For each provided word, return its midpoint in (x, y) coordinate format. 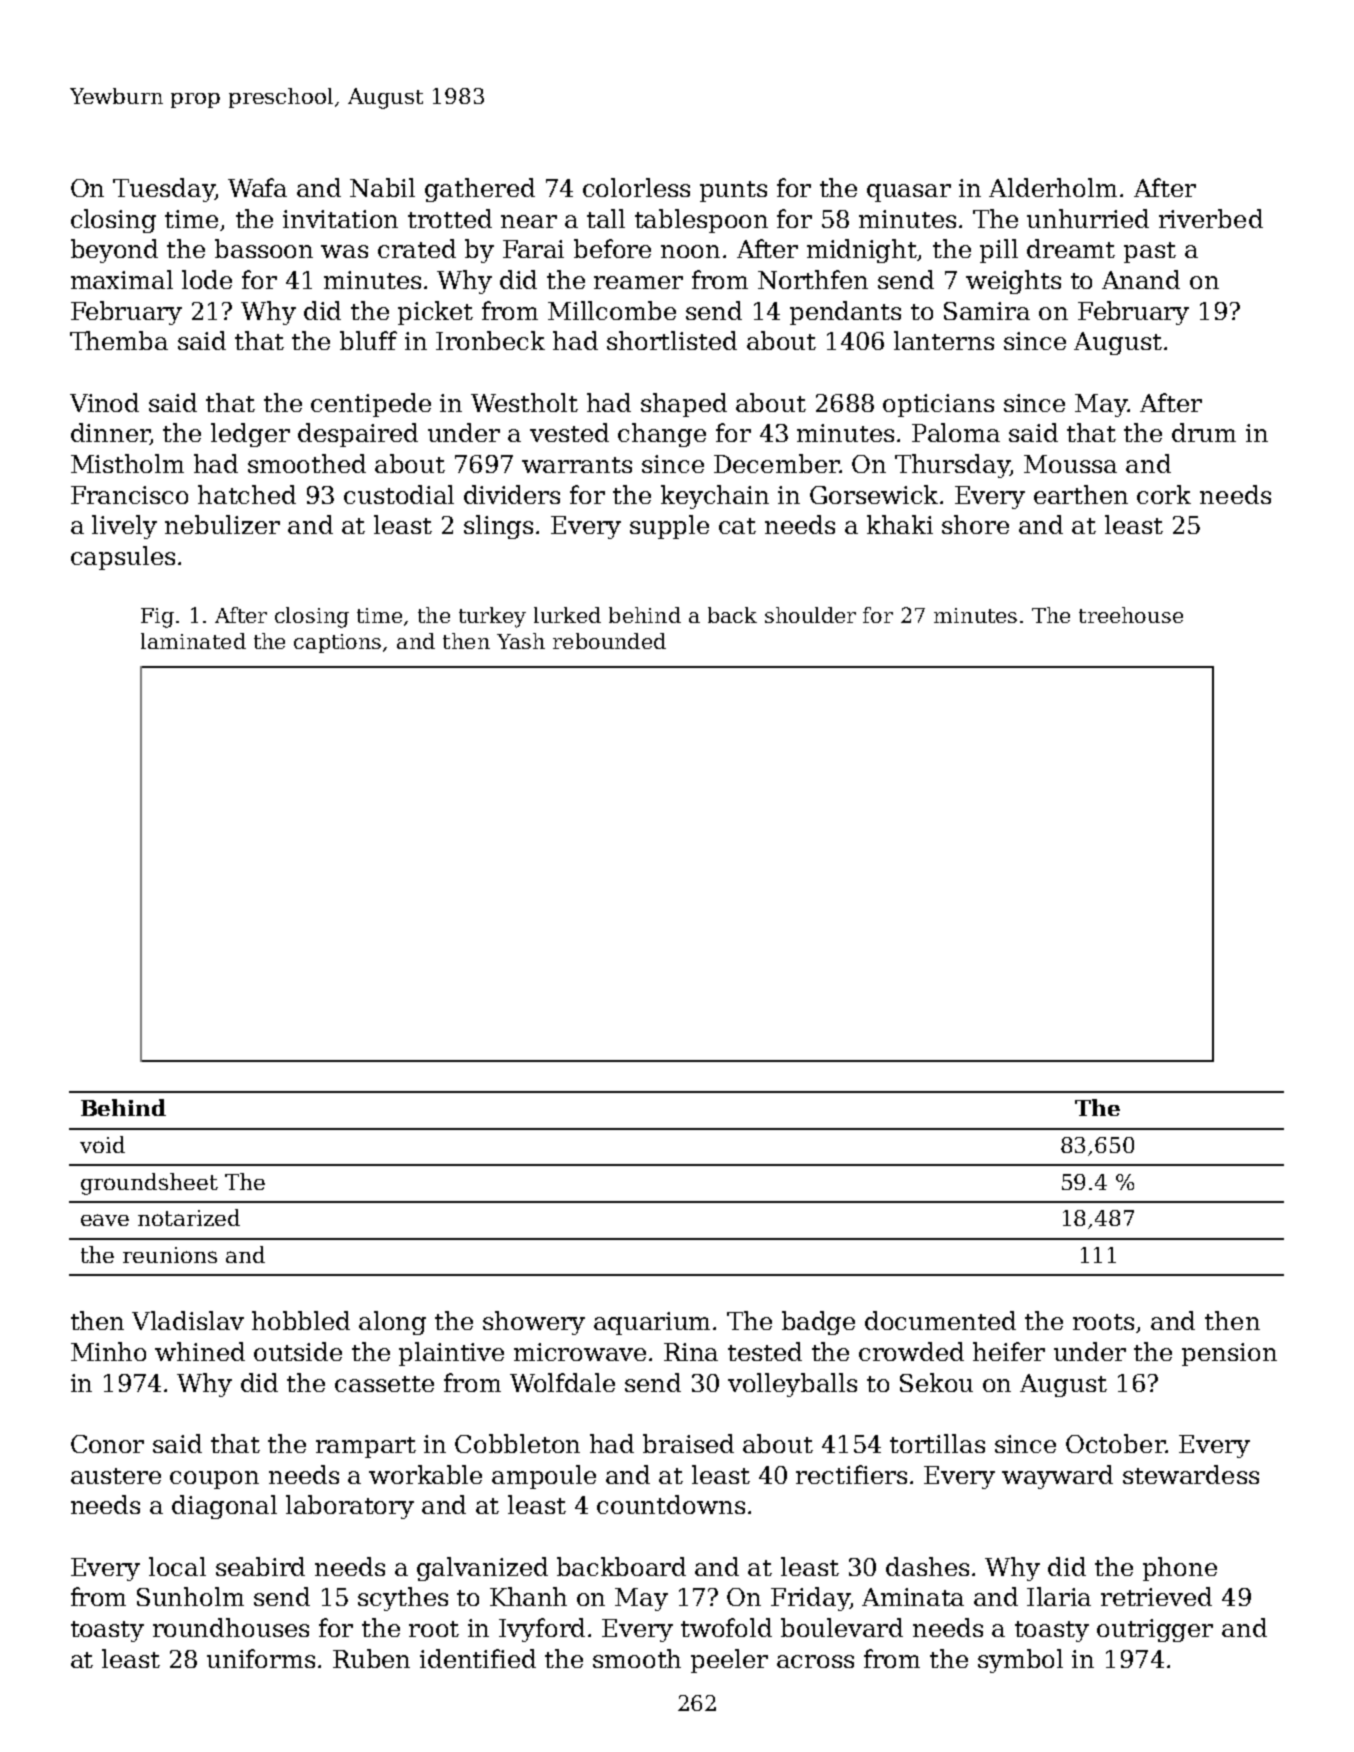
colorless (636, 187)
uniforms (261, 1658)
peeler (729, 1661)
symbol (1020, 1661)
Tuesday (164, 190)
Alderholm (1053, 187)
